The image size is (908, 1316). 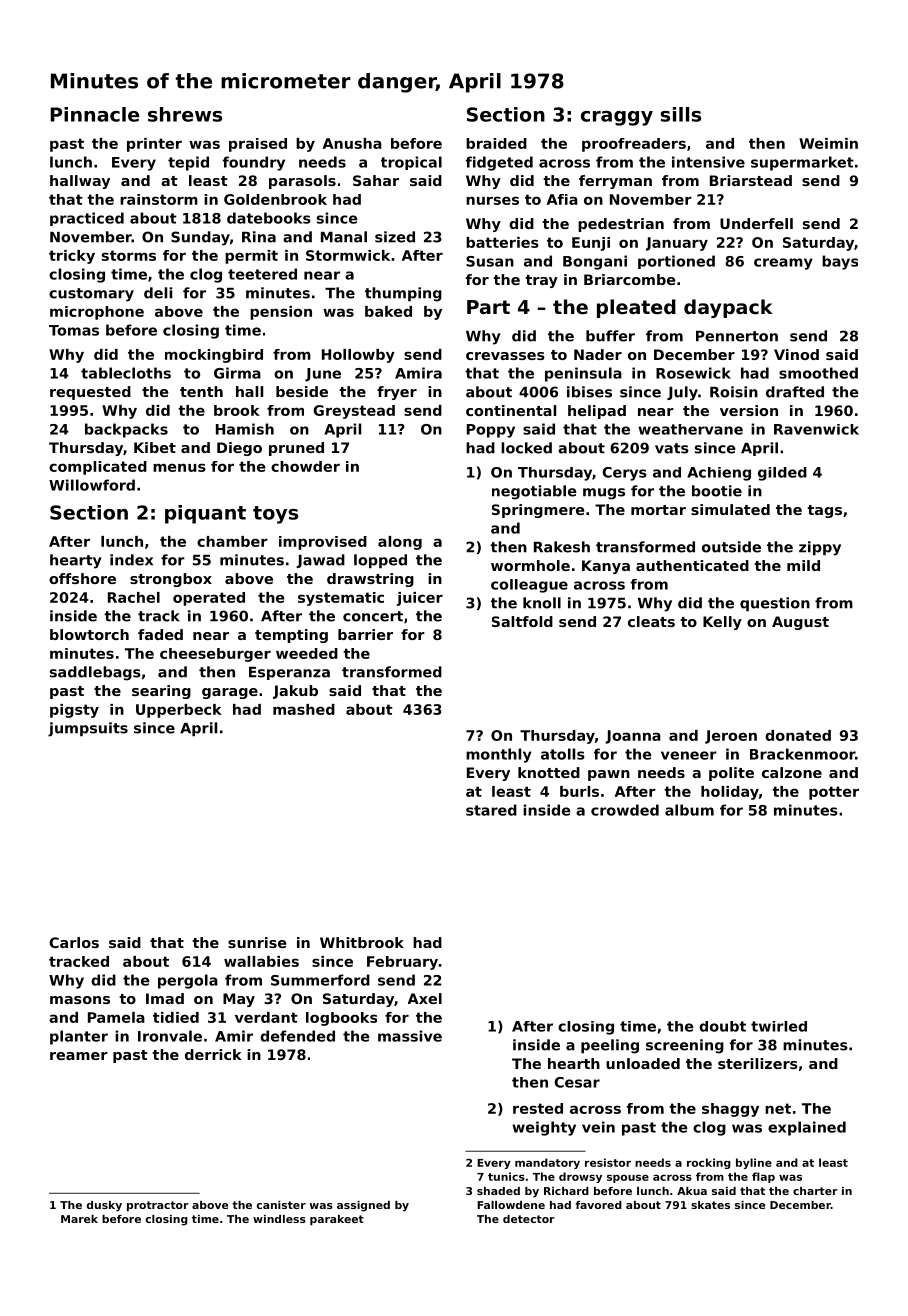 I want to click on Marek, so click(x=79, y=1219).
